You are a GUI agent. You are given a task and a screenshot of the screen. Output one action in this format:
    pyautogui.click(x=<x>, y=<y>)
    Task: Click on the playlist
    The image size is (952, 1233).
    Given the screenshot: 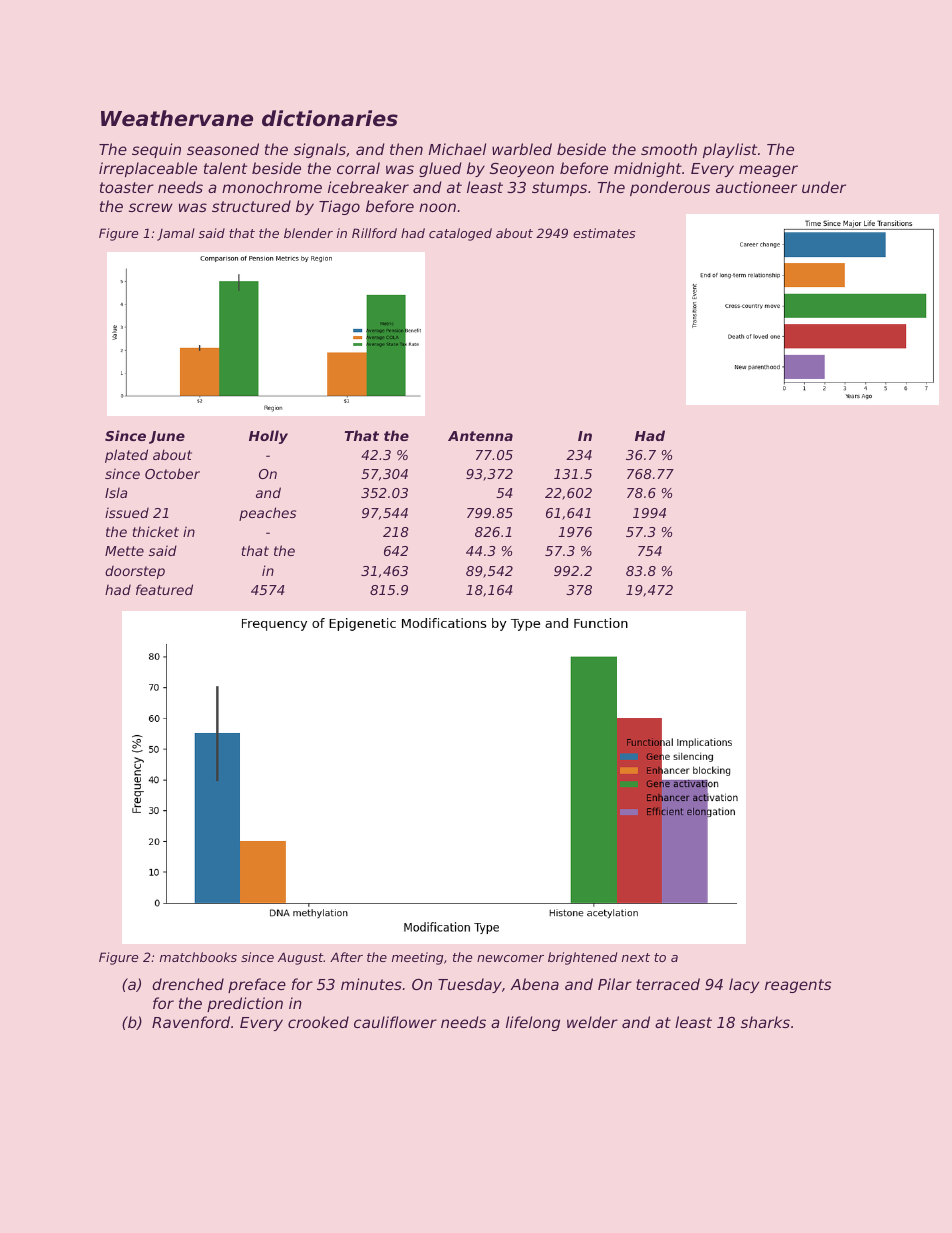 What is the action you would take?
    pyautogui.click(x=730, y=150)
